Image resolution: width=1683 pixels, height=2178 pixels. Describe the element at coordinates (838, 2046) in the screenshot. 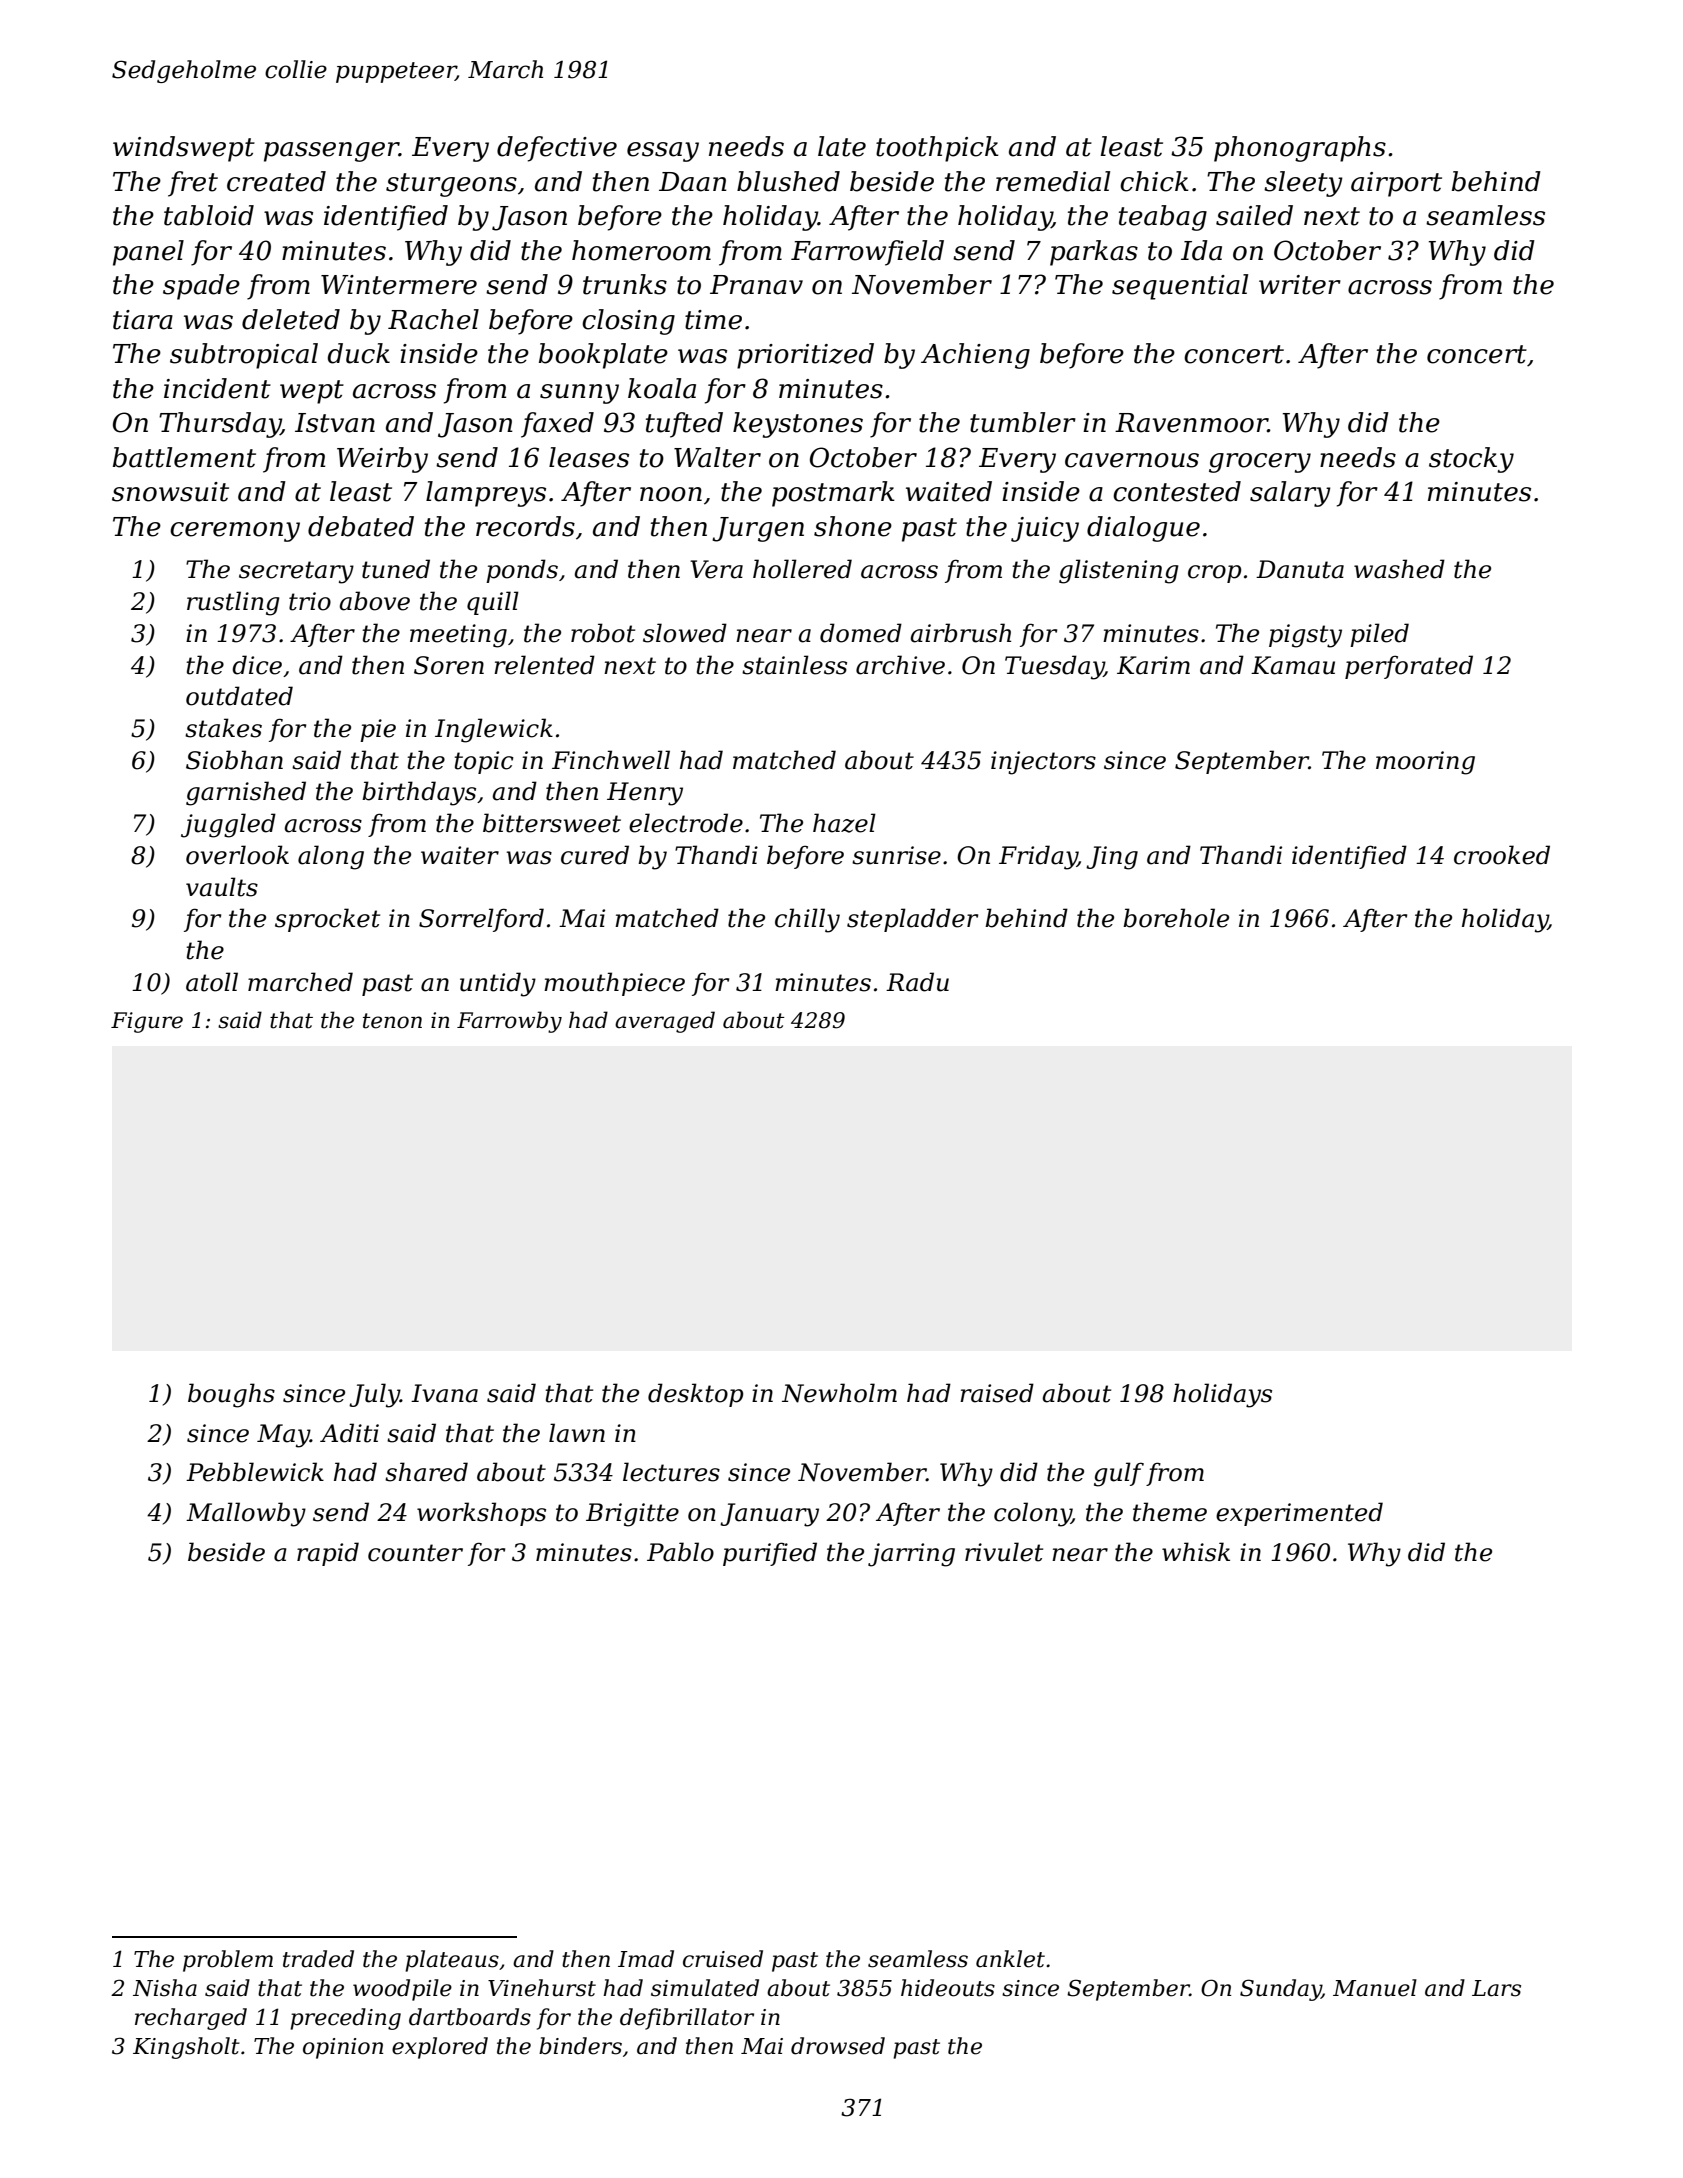

I see `drowsed` at that location.
